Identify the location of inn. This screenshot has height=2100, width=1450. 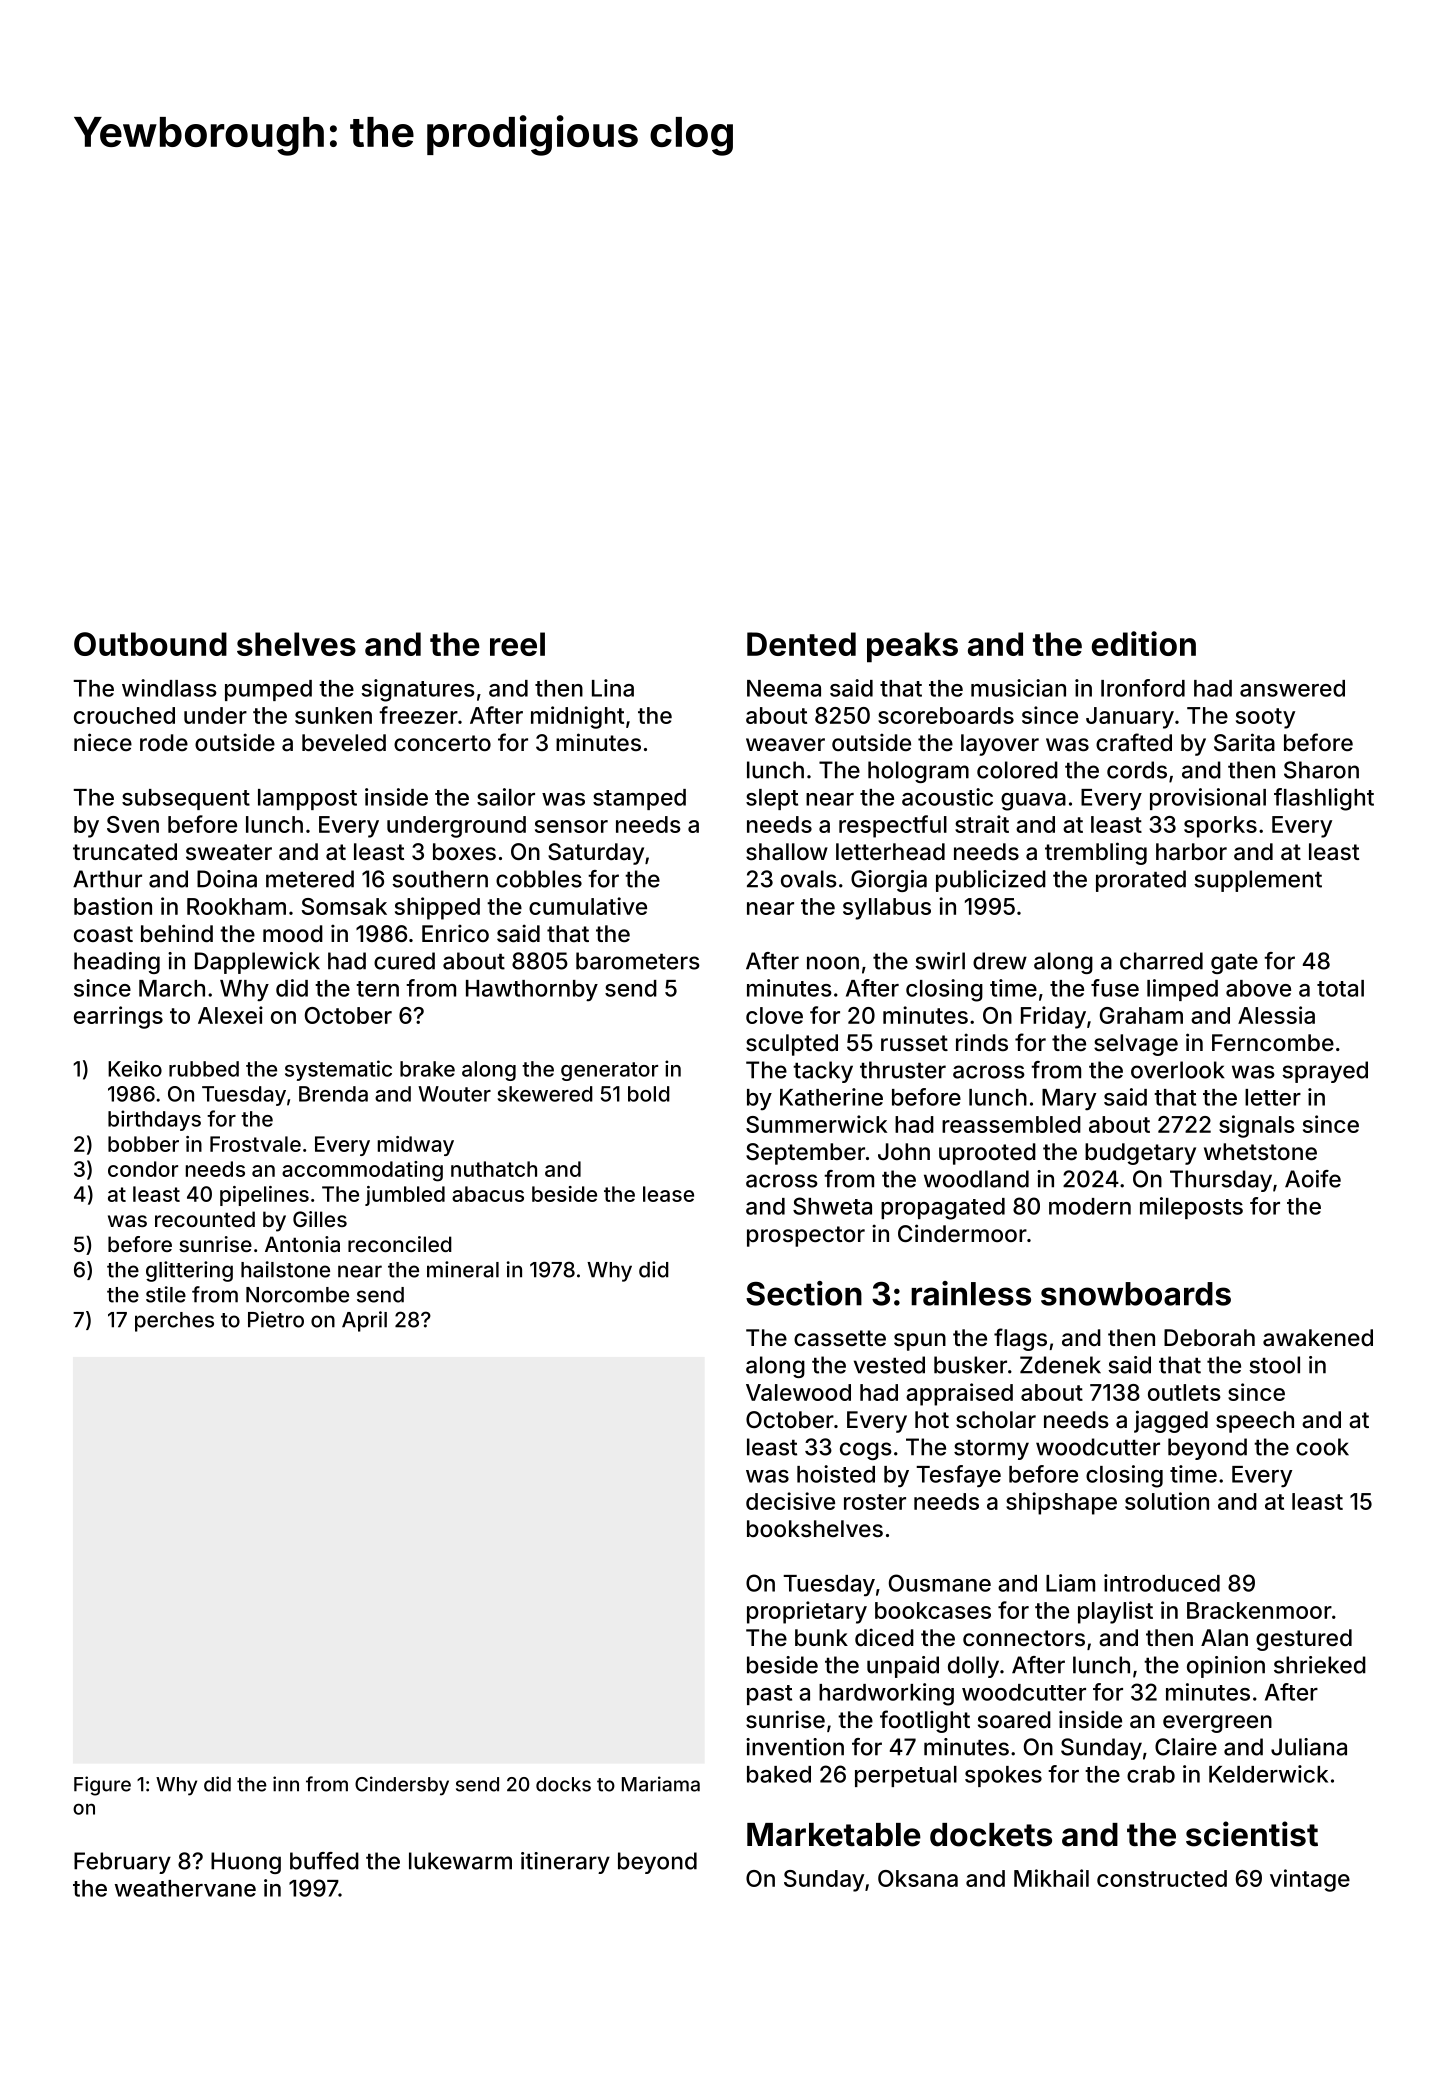
(286, 1784).
